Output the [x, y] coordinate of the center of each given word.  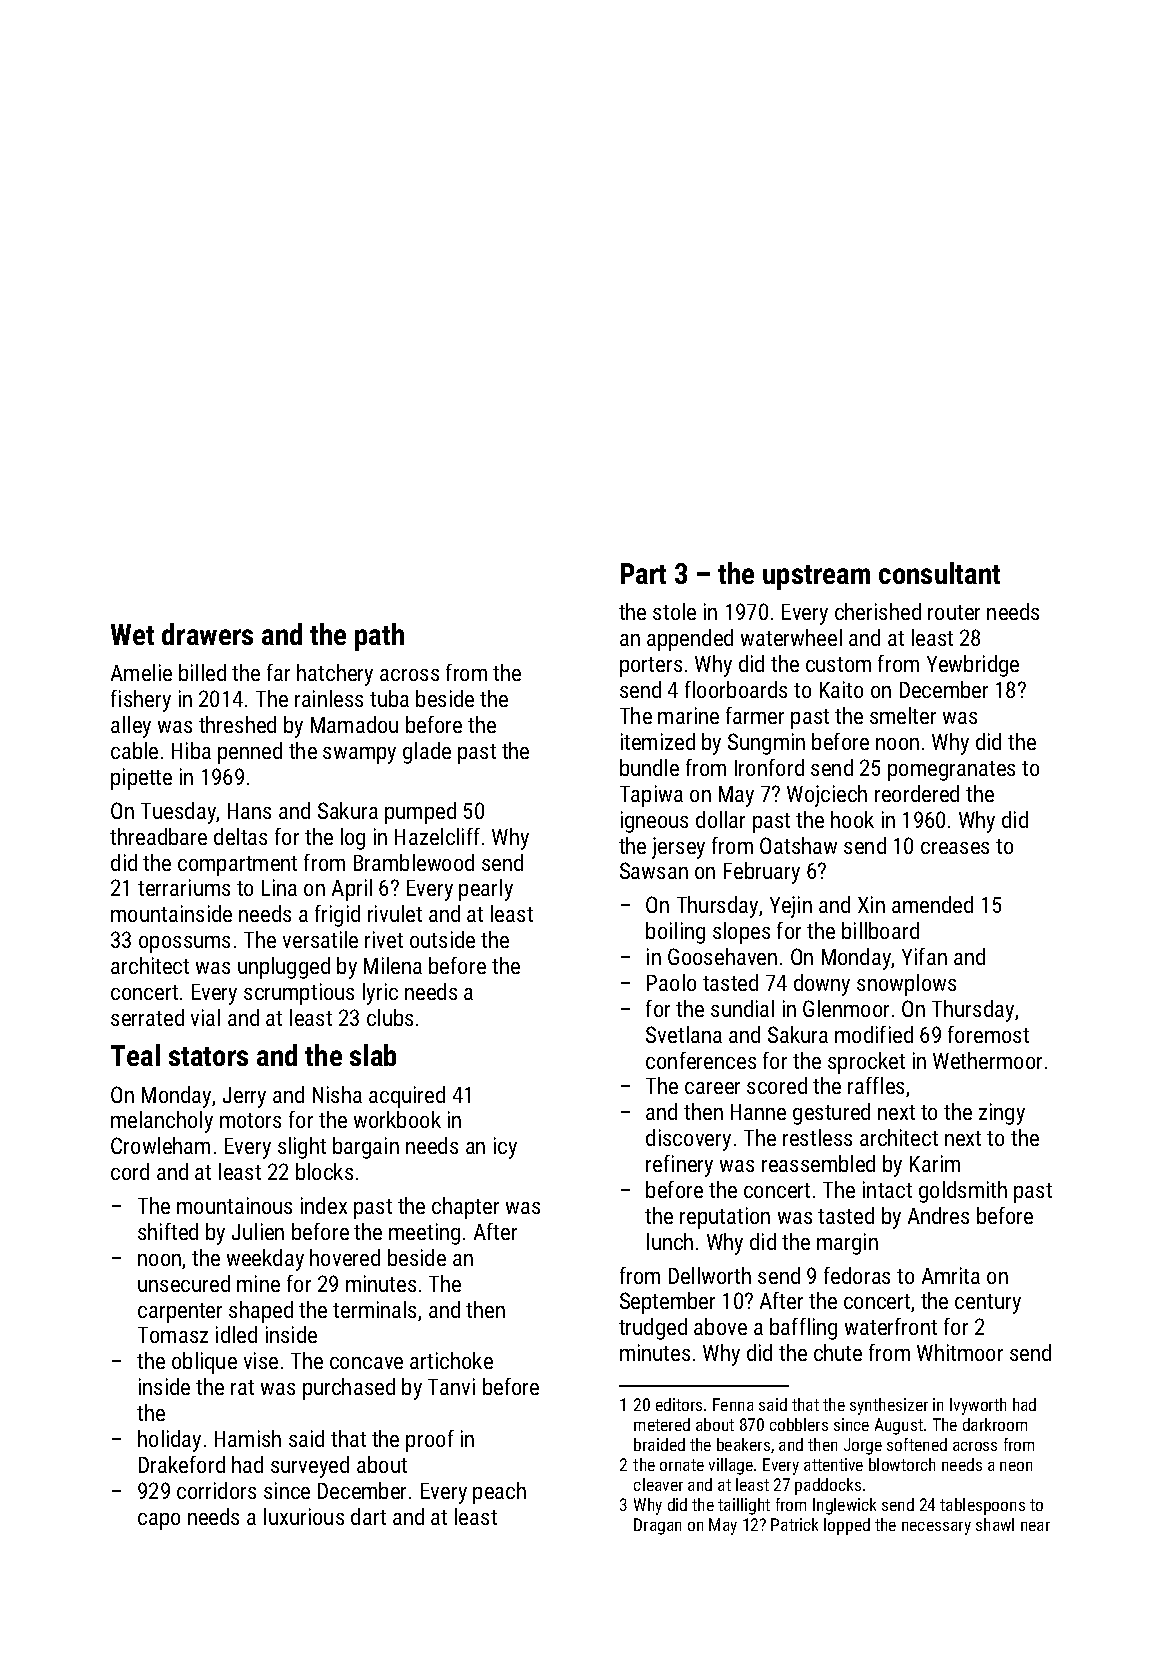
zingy [1002, 1114]
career [712, 1088]
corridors [216, 1490]
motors [250, 1120]
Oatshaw [798, 845]
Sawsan [654, 870]
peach [499, 1493]
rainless [329, 698]
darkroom [995, 1424]
